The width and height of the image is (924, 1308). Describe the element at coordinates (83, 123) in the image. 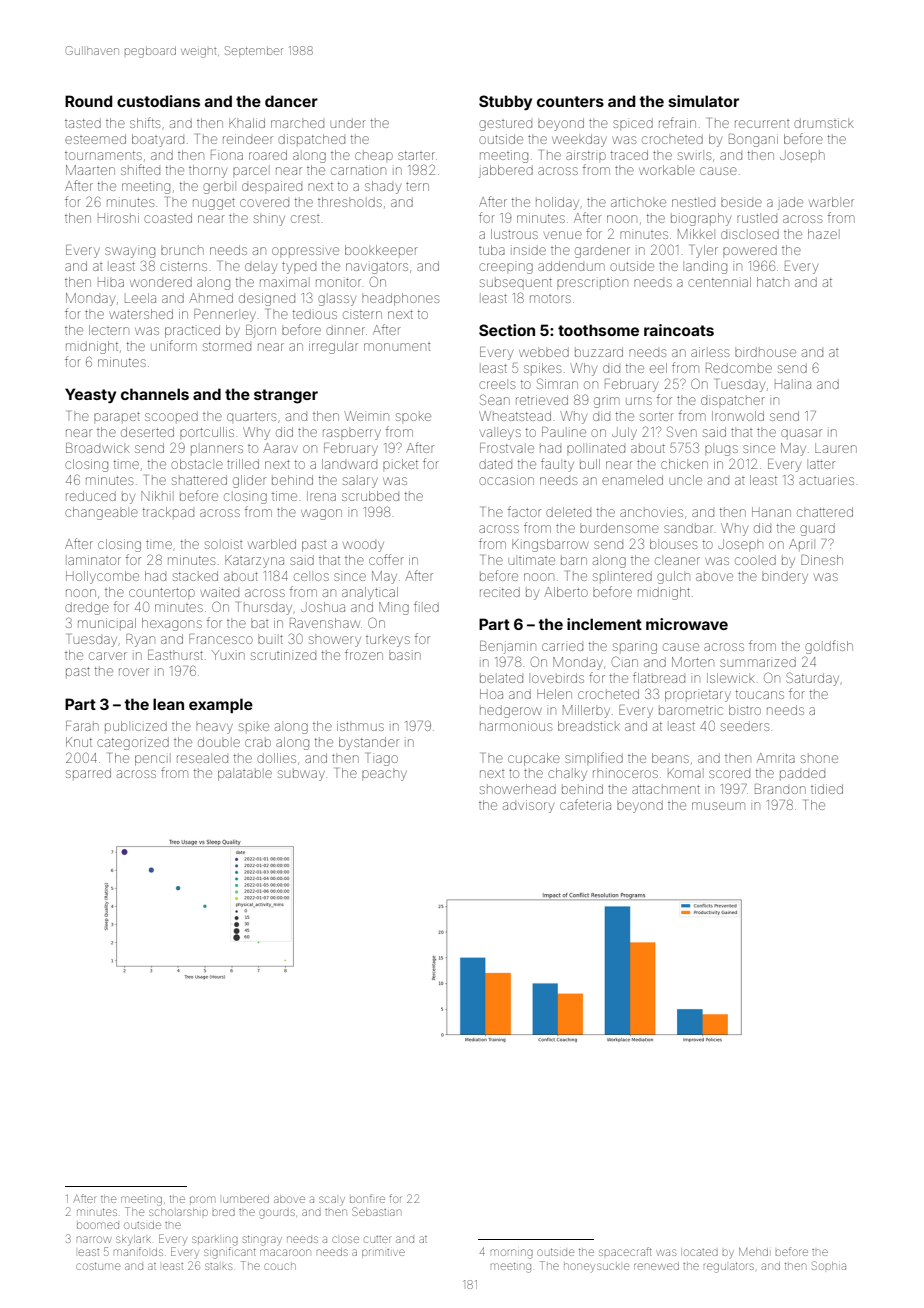

I see `tasted` at that location.
